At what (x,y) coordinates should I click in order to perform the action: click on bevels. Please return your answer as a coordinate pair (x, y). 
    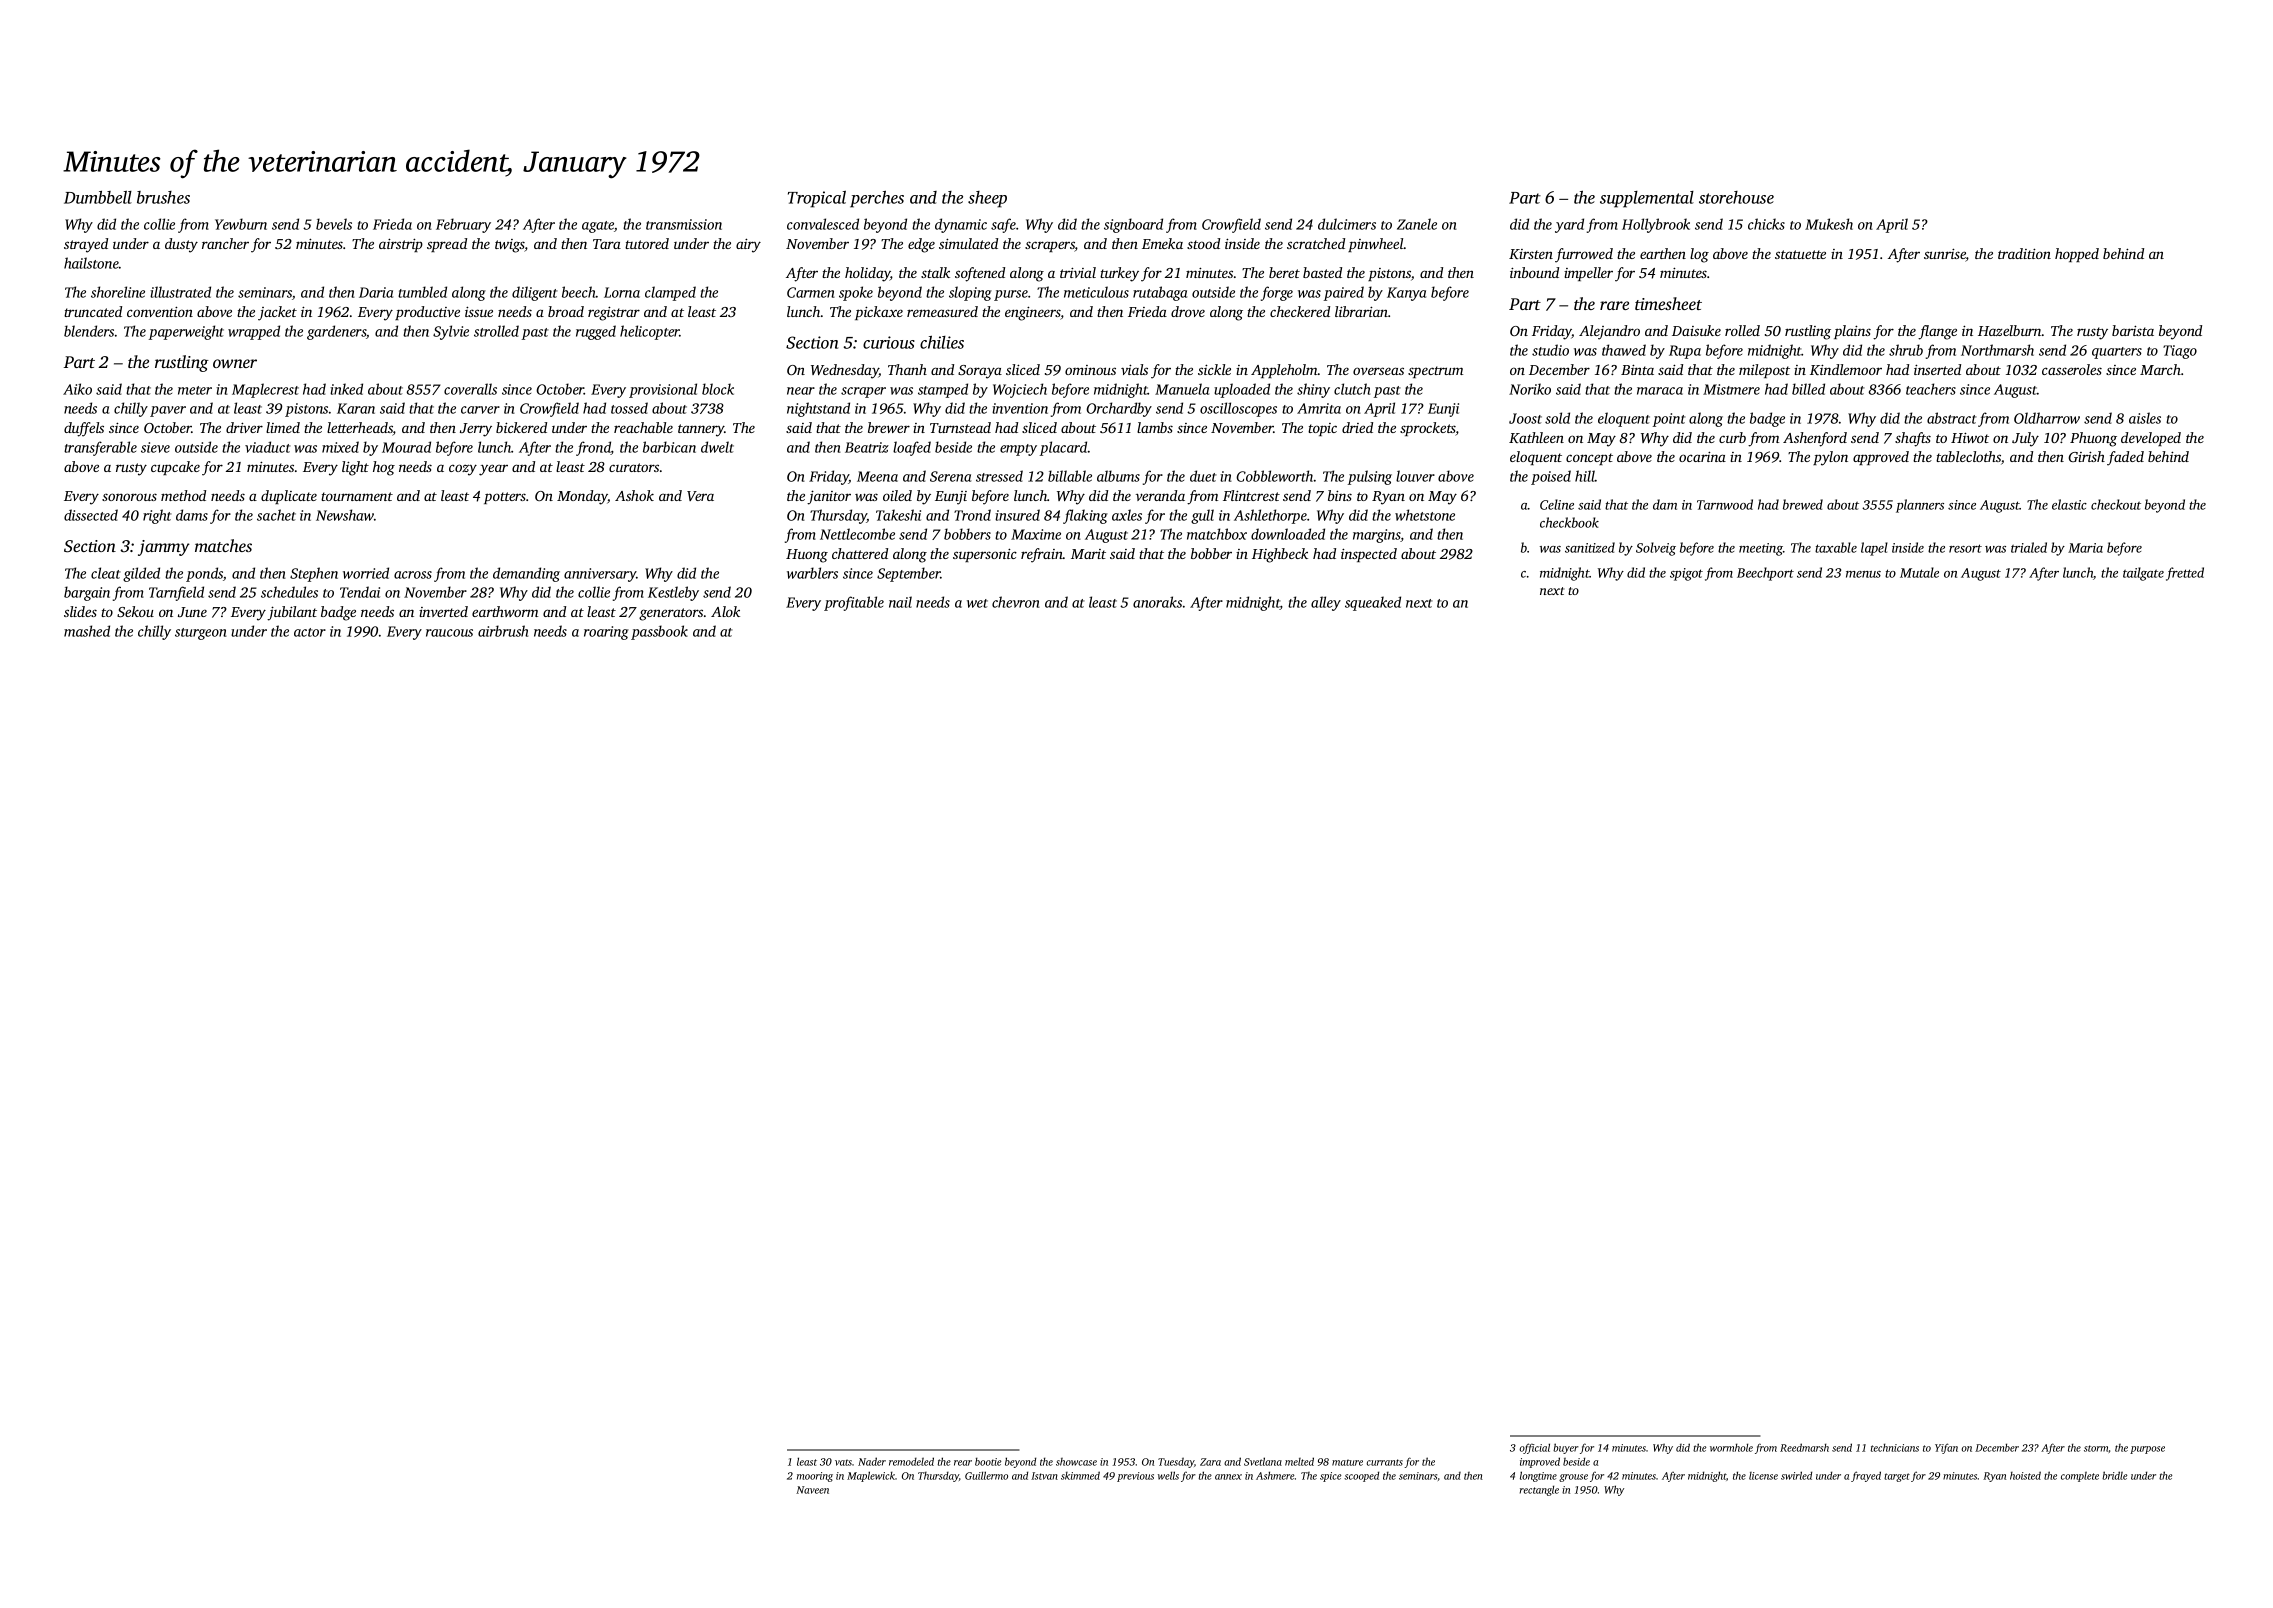
    Looking at the image, I should click on (334, 224).
